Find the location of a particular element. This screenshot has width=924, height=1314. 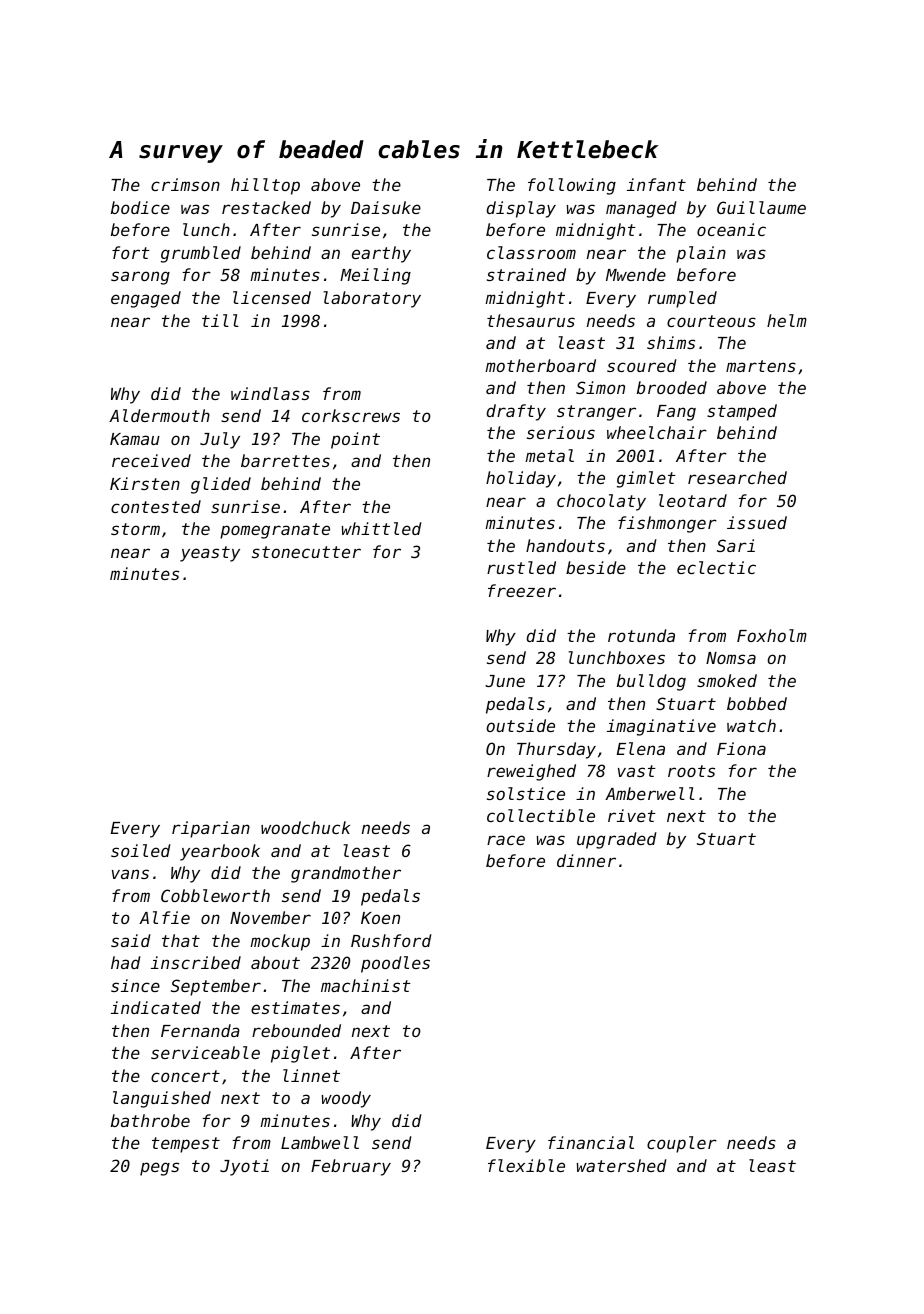

Fiona is located at coordinates (741, 748).
